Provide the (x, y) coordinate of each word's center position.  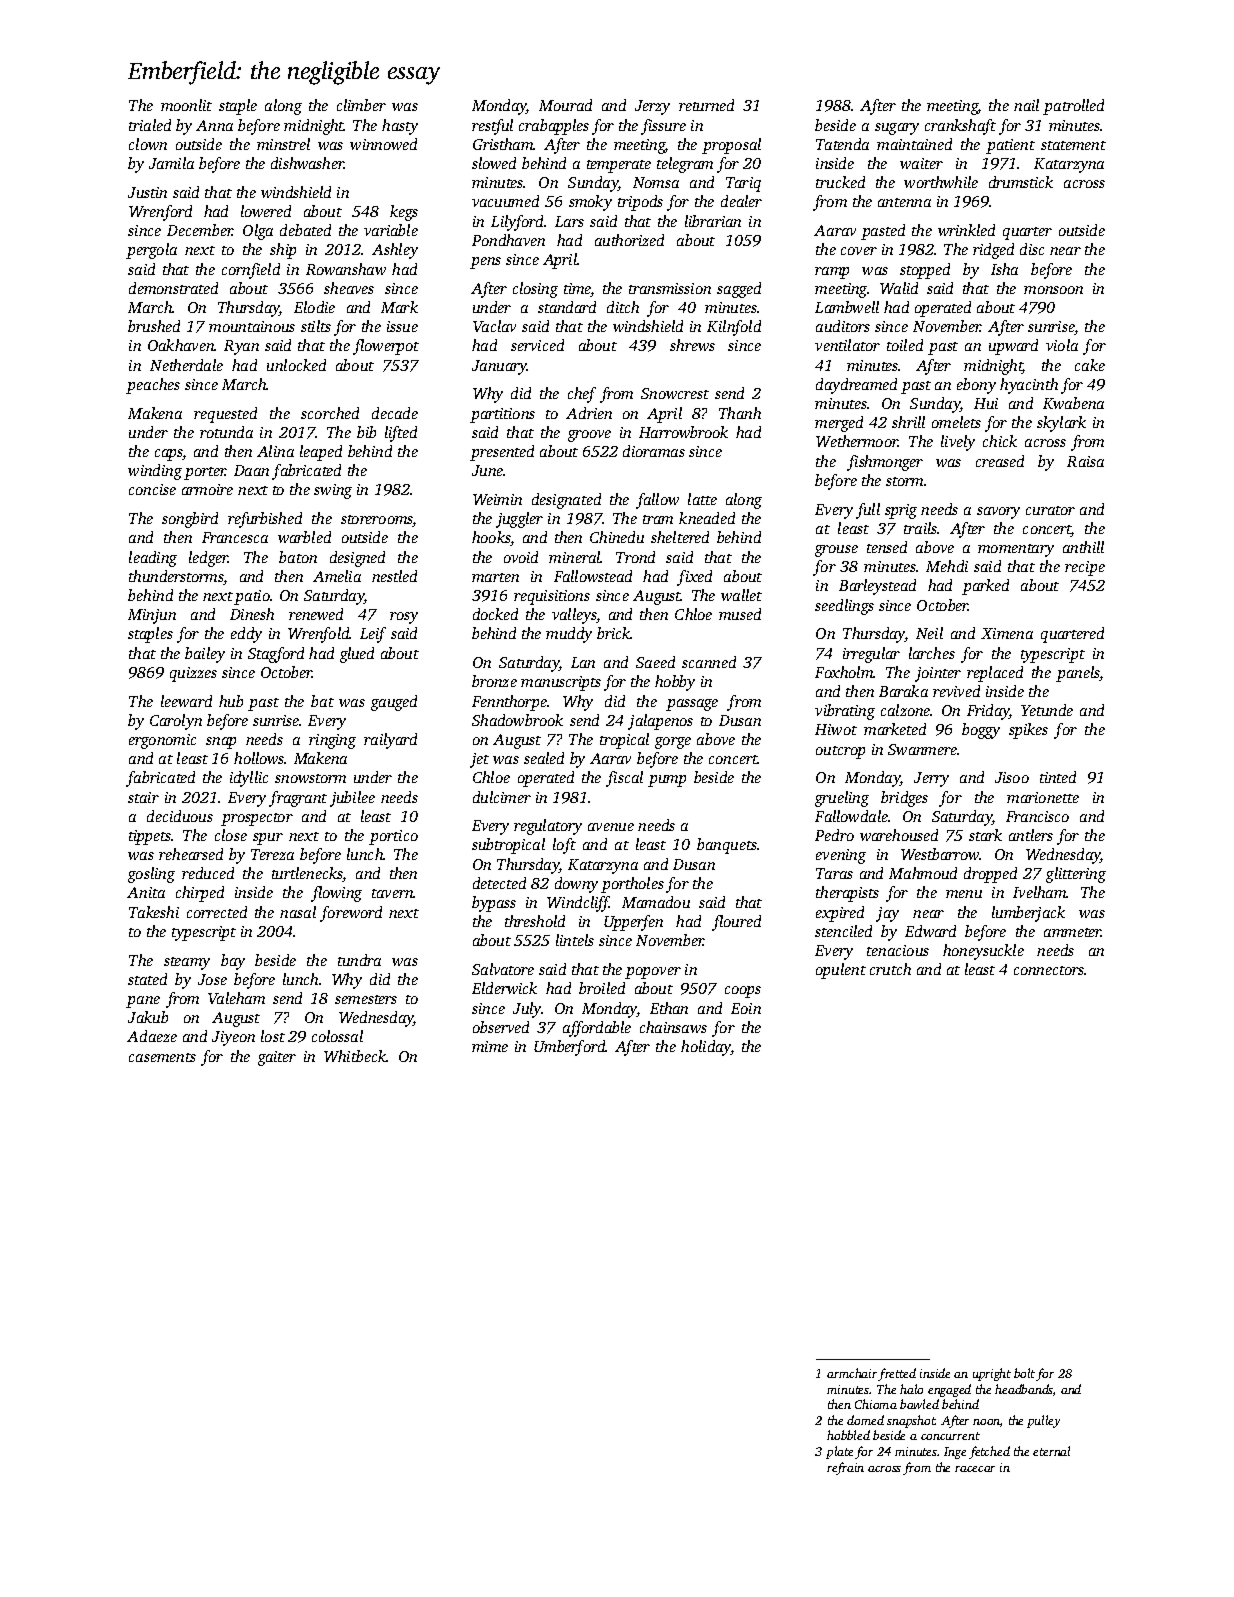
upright (992, 1374)
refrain (845, 1468)
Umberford (570, 1048)
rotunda (226, 432)
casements (162, 1057)
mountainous (252, 326)
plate (839, 1452)
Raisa (1085, 461)
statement (1073, 145)
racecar (975, 1469)
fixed (694, 578)
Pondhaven (508, 240)
